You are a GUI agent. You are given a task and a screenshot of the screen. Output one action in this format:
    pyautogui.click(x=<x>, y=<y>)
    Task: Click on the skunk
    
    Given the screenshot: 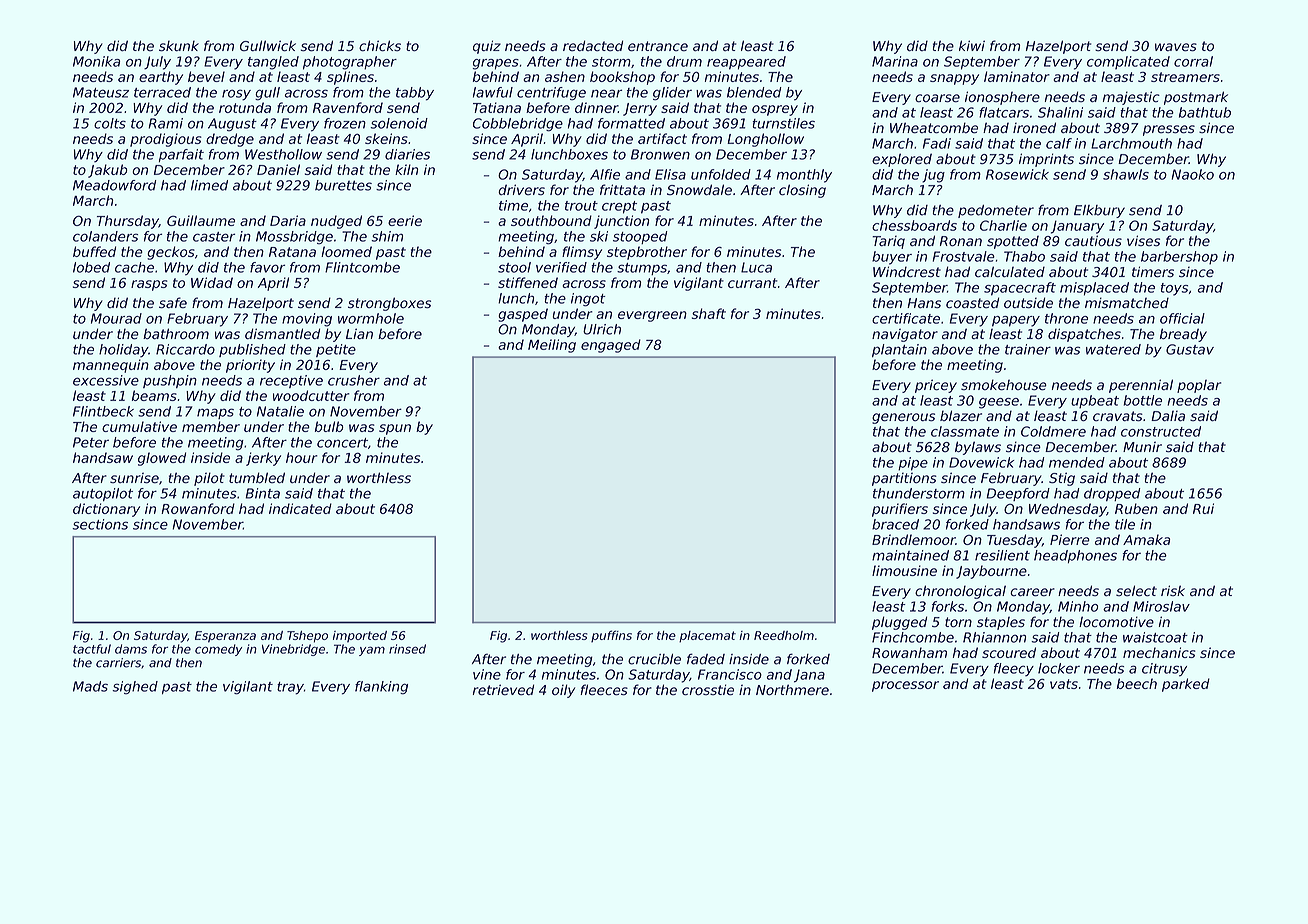 What is the action you would take?
    pyautogui.click(x=179, y=46)
